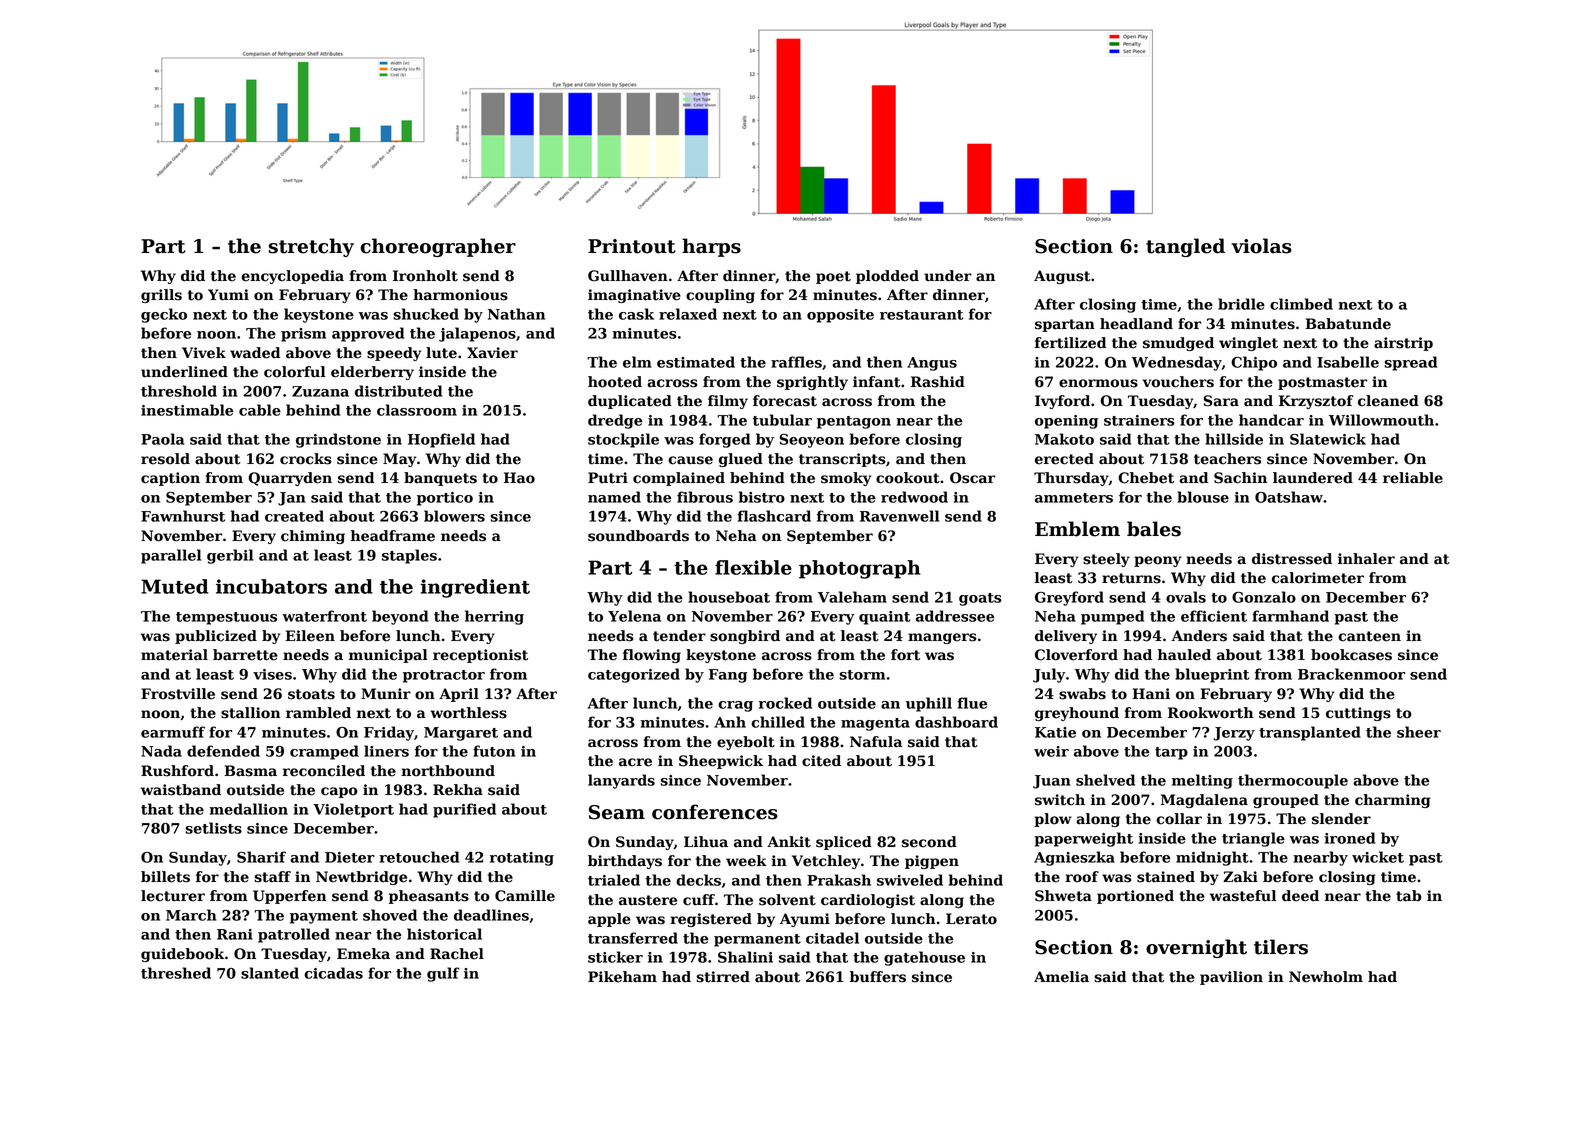 The height and width of the screenshot is (1125, 1592). I want to click on Anh, so click(730, 722).
